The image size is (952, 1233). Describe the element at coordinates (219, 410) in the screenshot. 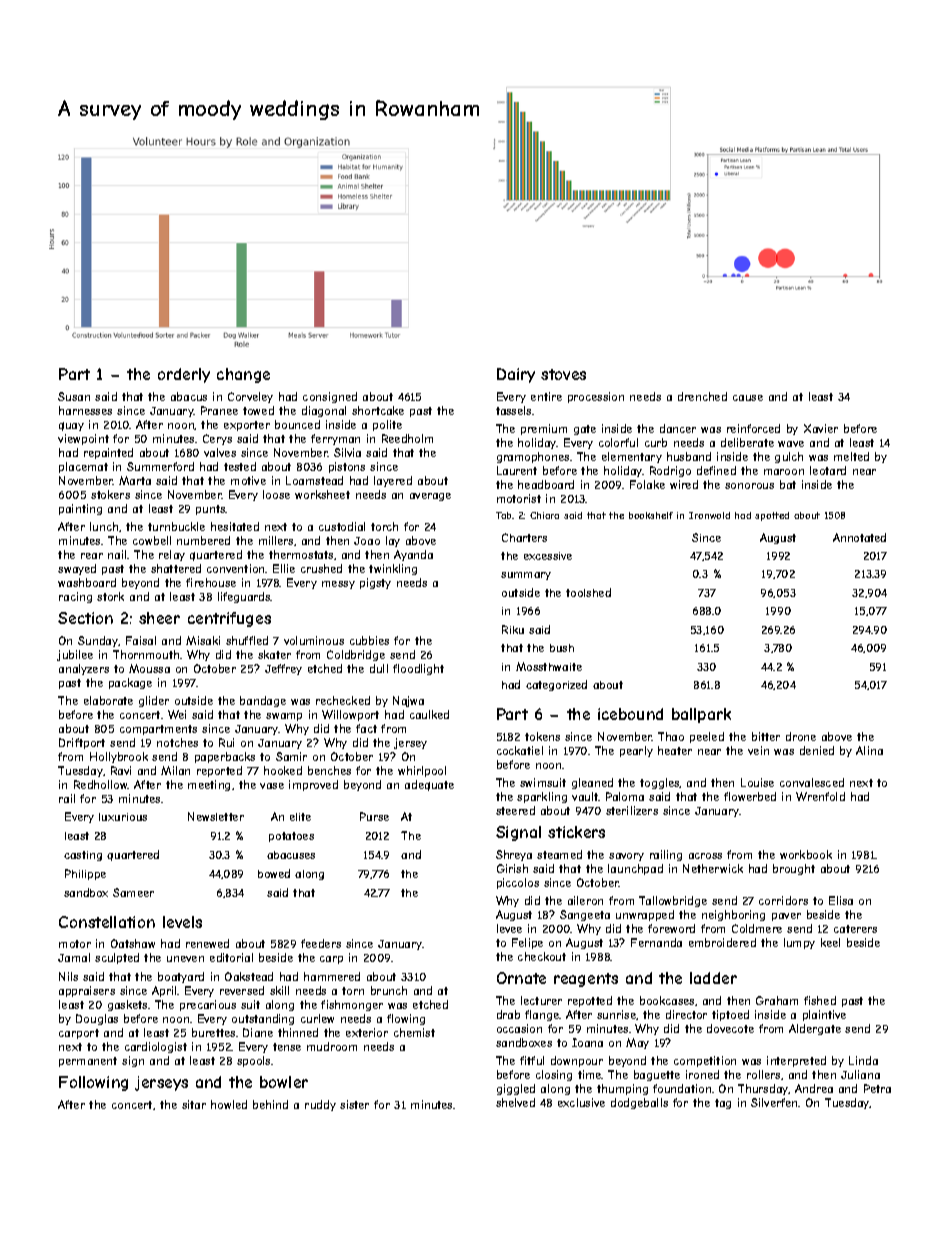

I see `Pranee` at that location.
